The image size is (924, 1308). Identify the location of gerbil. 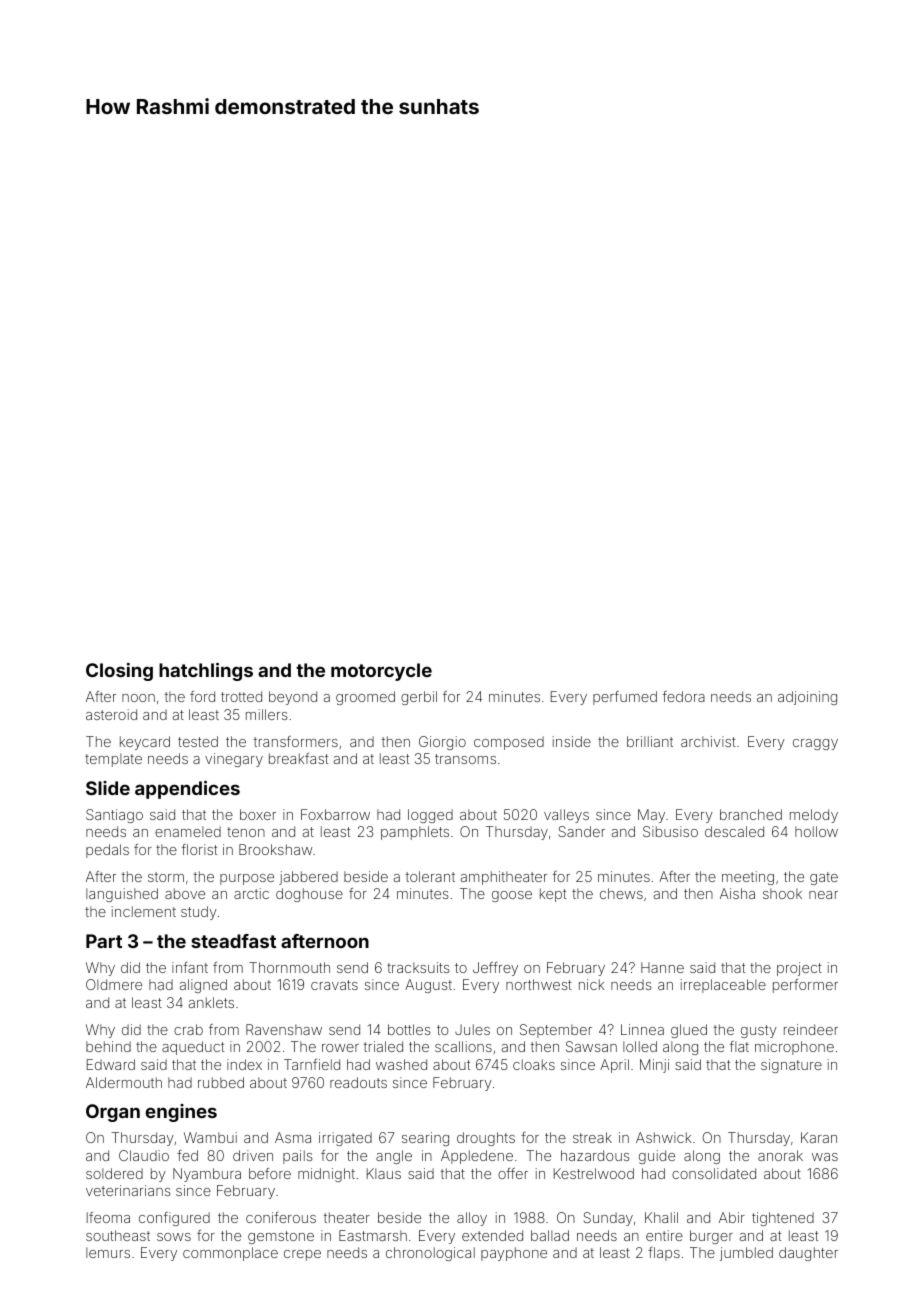
(419, 698).
